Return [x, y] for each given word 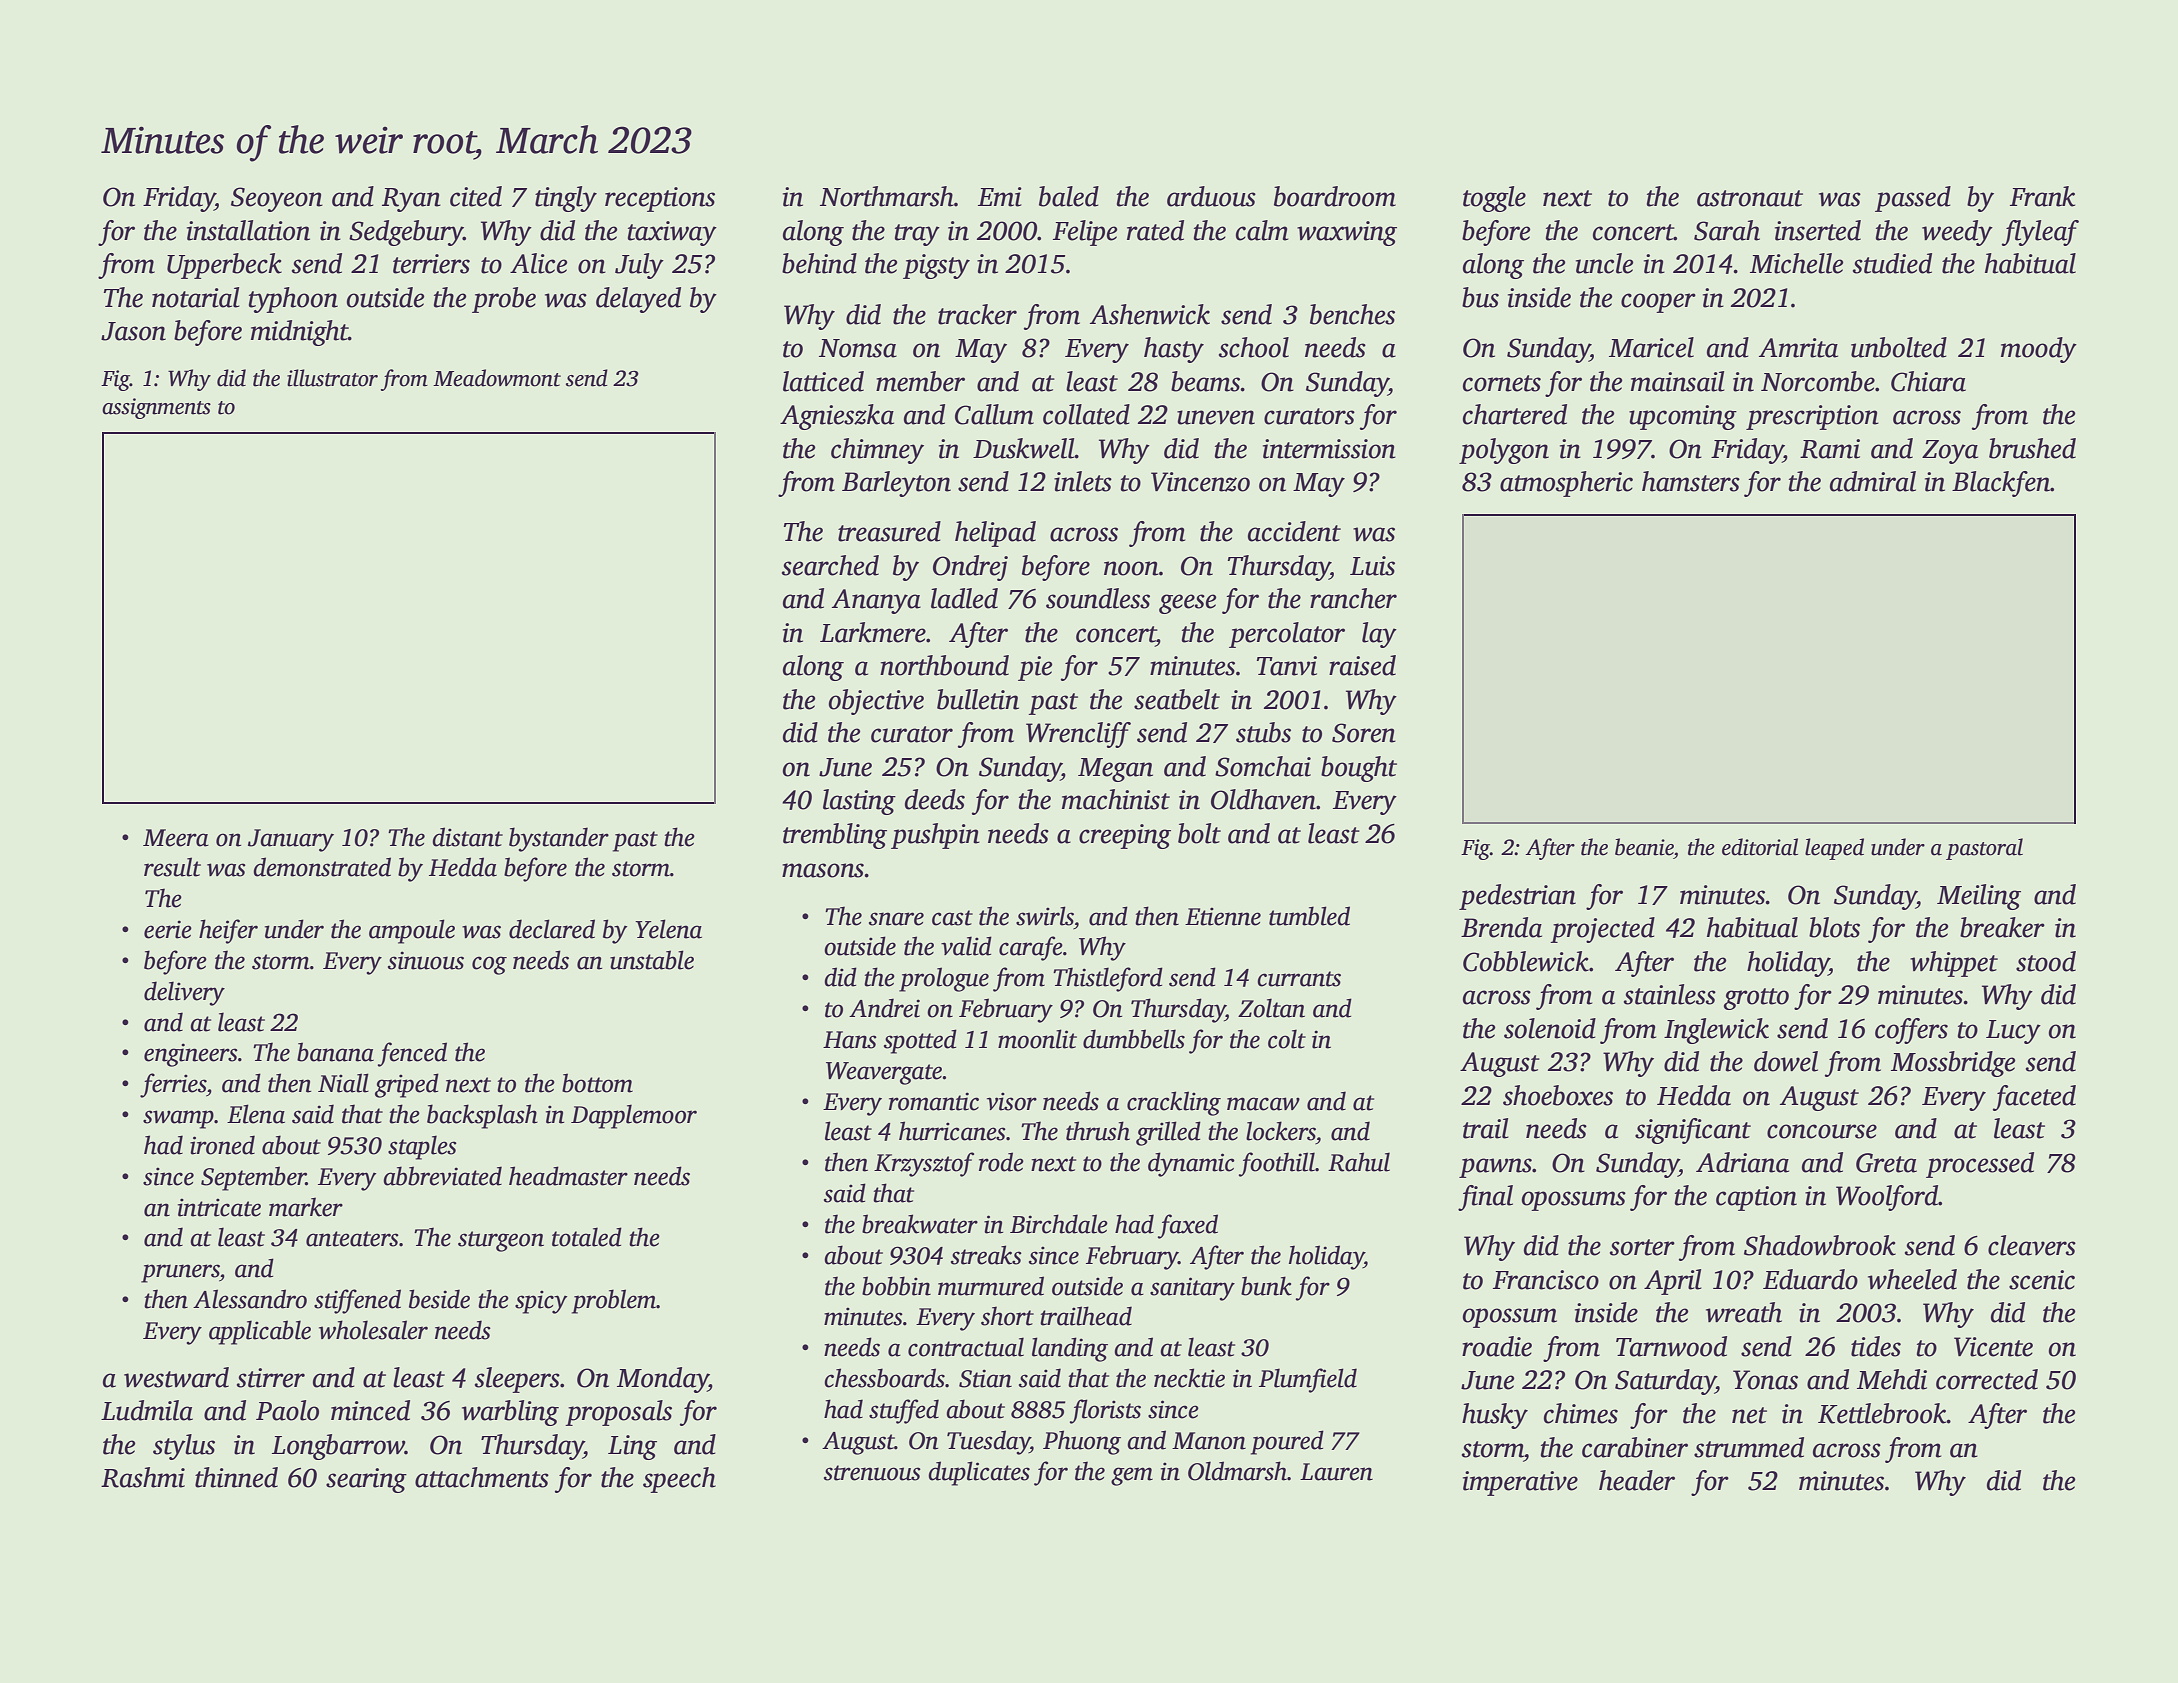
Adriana [1742, 1162]
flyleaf [2040, 233]
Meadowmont [497, 378]
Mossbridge [1953, 1064]
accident [1294, 531]
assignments [156, 408]
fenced [412, 1054]
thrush [1098, 1131]
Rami [1830, 449]
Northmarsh [887, 196]
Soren [1364, 733]
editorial [1760, 847]
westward [176, 1377]
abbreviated [442, 1176]
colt [1287, 1039]
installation [248, 230]
